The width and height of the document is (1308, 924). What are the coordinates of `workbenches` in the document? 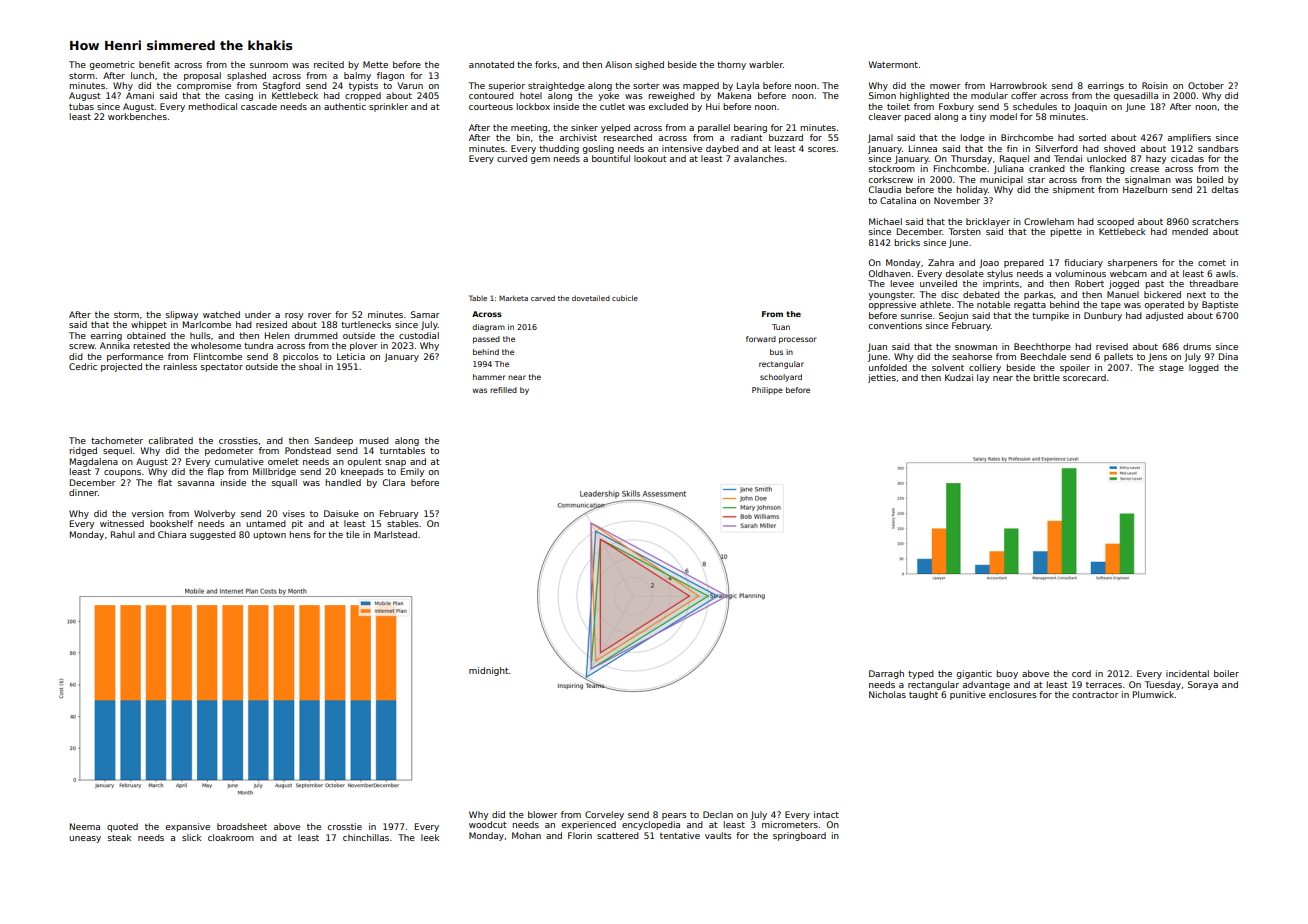 It's located at (137, 116).
